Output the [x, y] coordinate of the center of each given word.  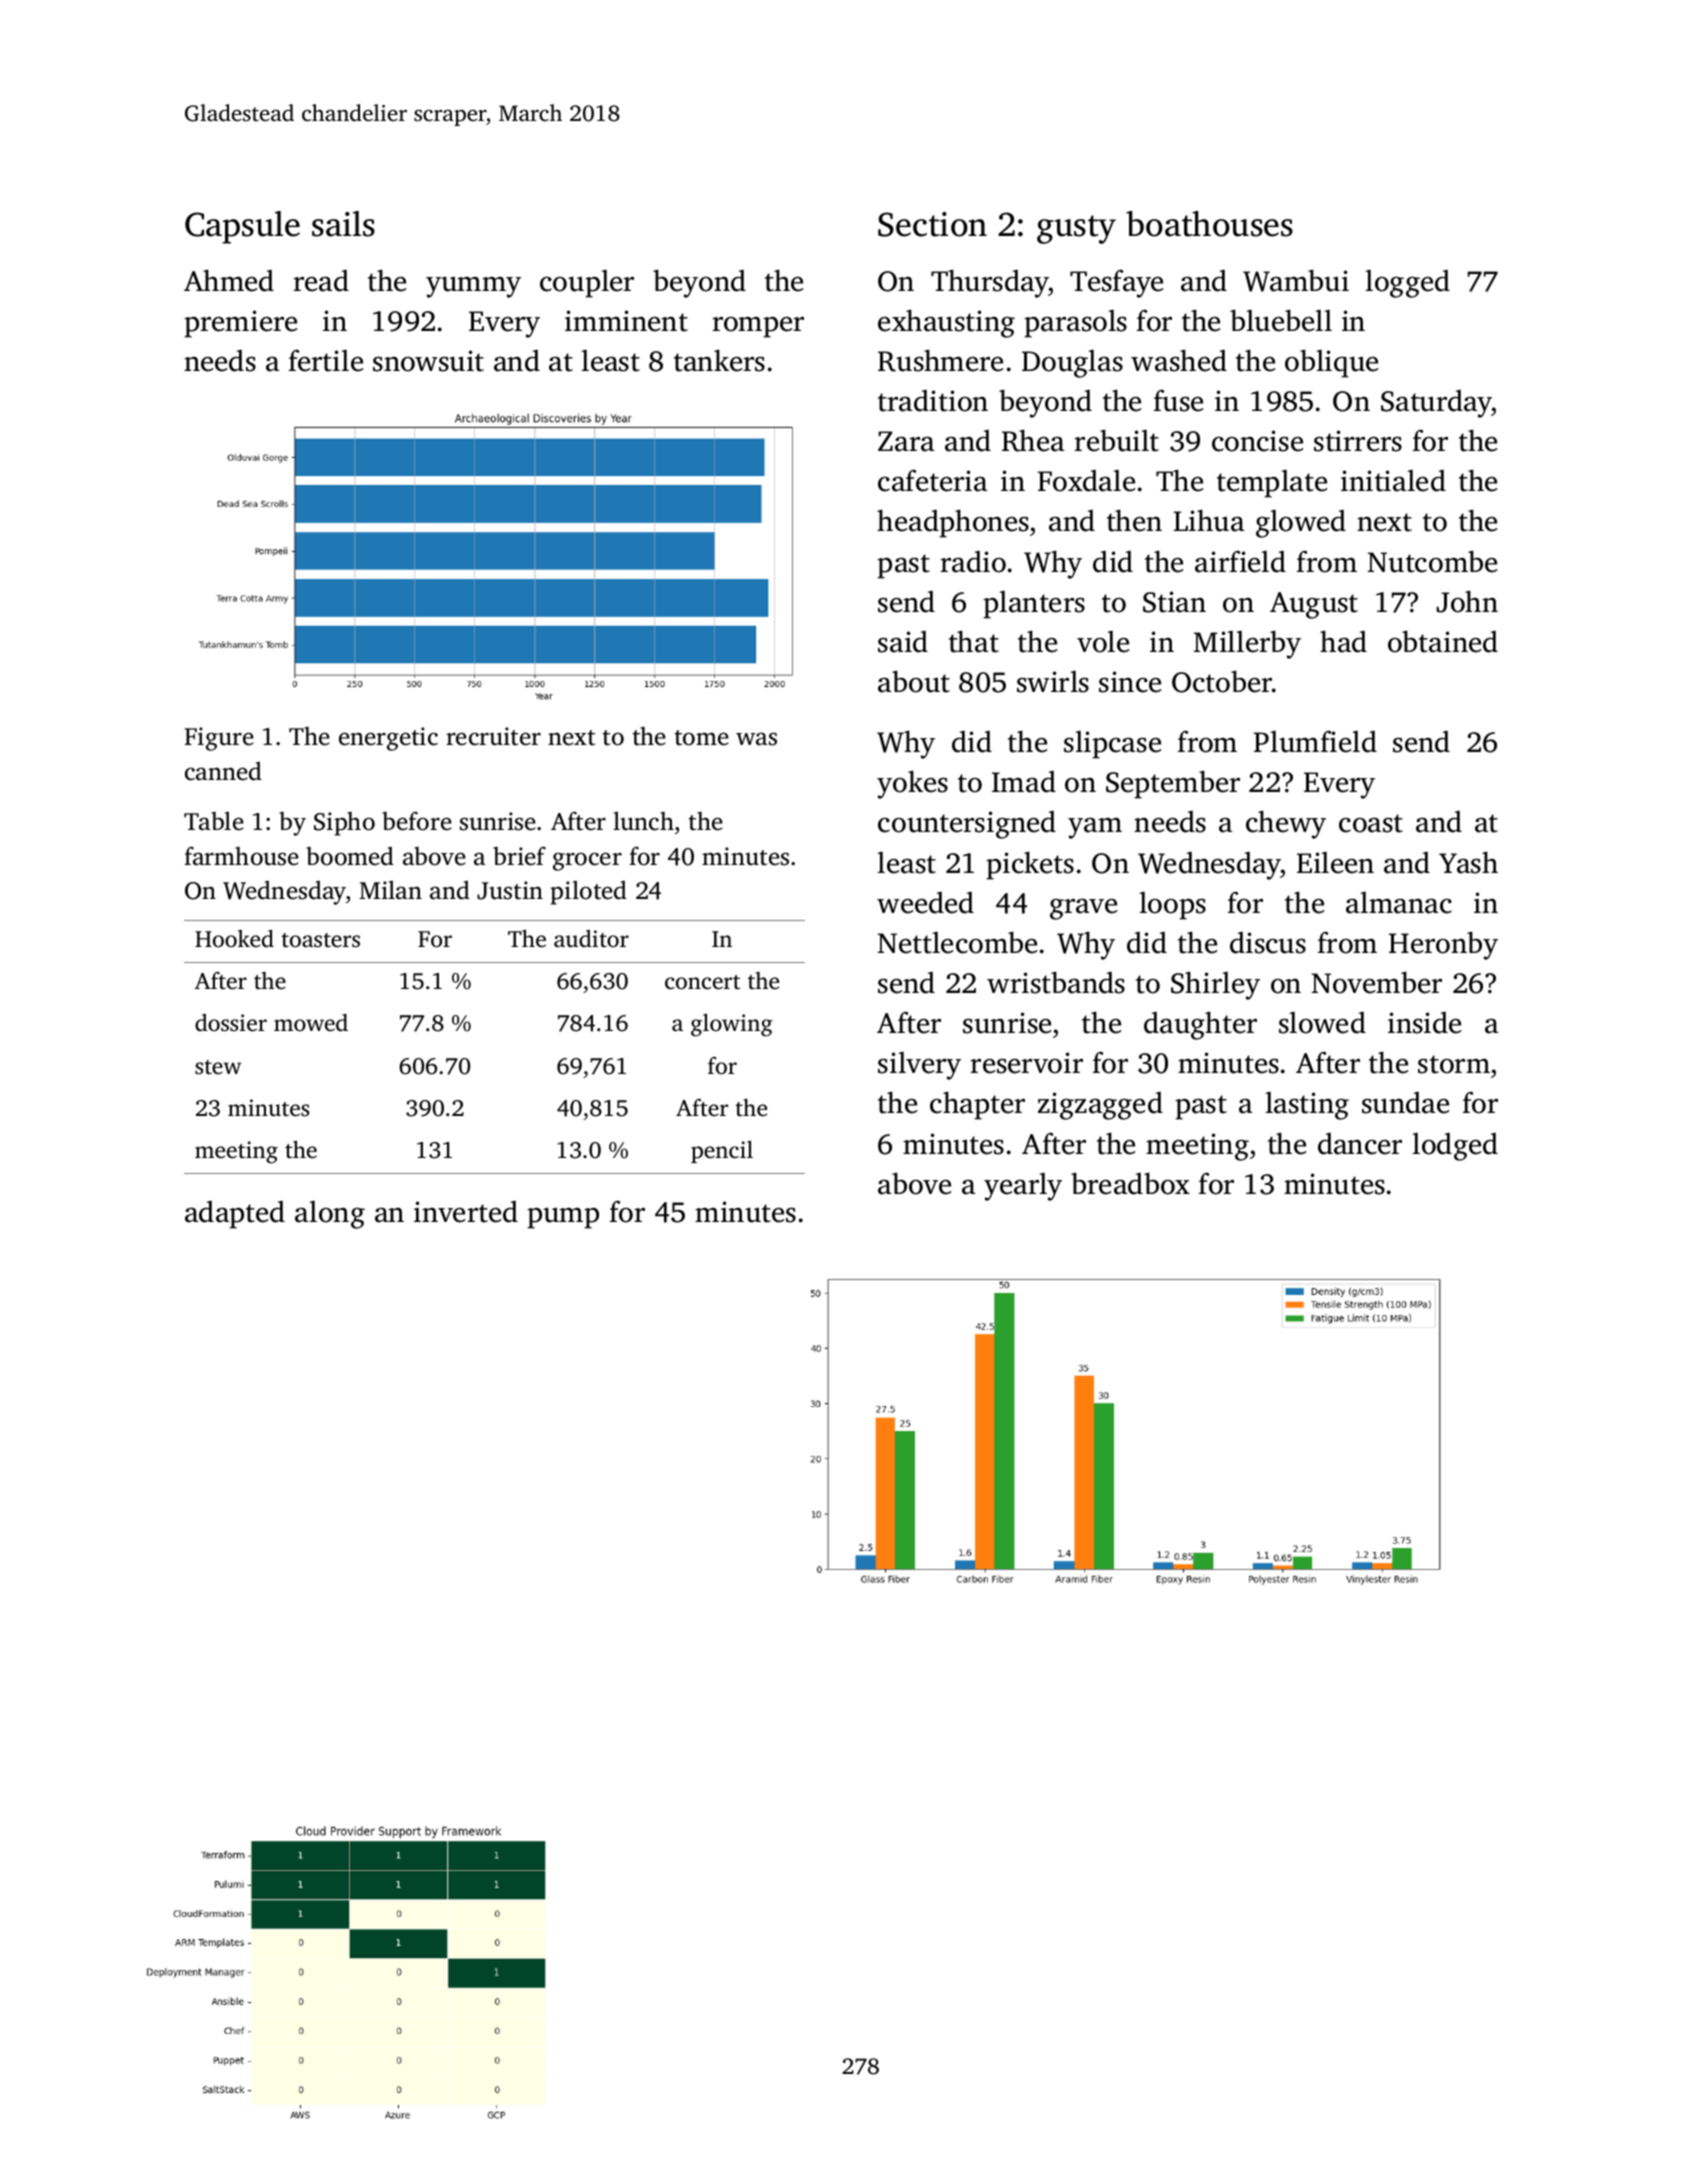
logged [1408, 283]
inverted [466, 1212]
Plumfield [1315, 741]
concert [702, 982]
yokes [912, 784]
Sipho [344, 823]
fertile [326, 360]
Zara [906, 441]
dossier [231, 1023]
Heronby [1443, 945]
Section [932, 224]
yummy [473, 287]
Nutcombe [1432, 561]
